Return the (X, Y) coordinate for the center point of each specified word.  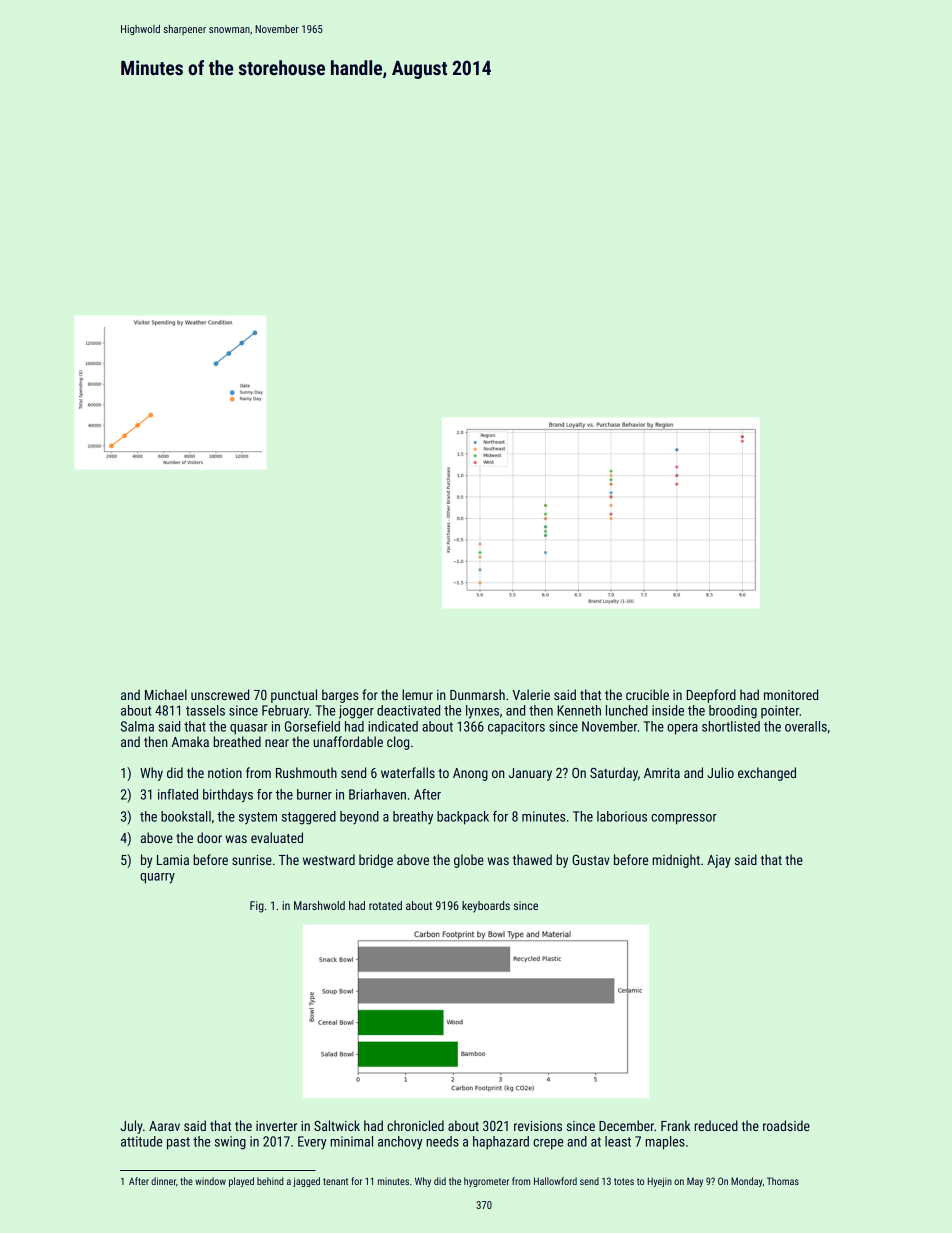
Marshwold (319, 905)
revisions (538, 1126)
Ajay (719, 861)
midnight (676, 861)
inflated (178, 794)
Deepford (711, 696)
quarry (157, 878)
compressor (684, 819)
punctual (294, 696)
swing (230, 1143)
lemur (417, 694)
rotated (385, 905)
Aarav (164, 1126)
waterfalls (408, 772)
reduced (716, 1125)
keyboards (486, 907)
